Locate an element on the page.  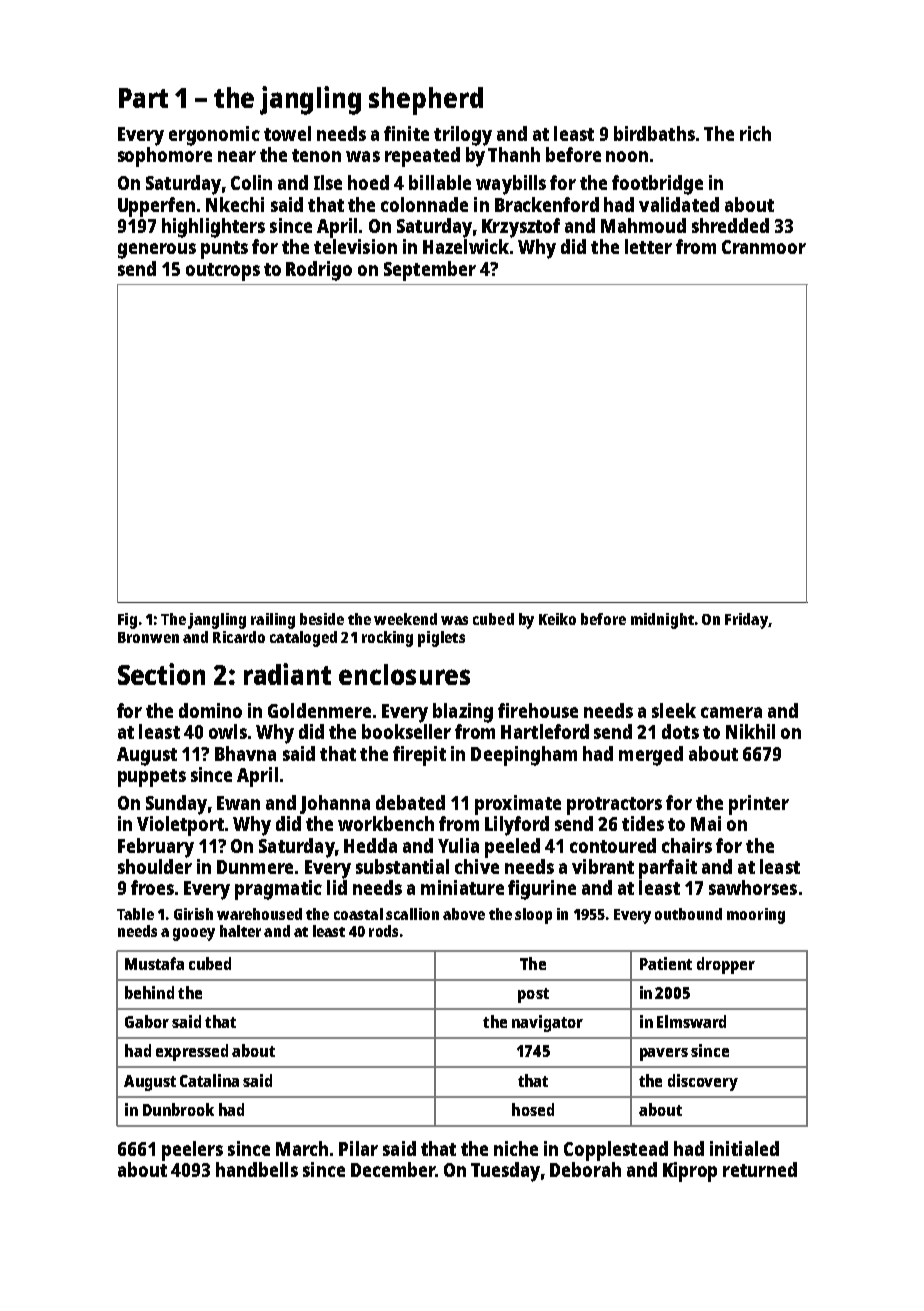
puppets is located at coordinates (152, 778).
